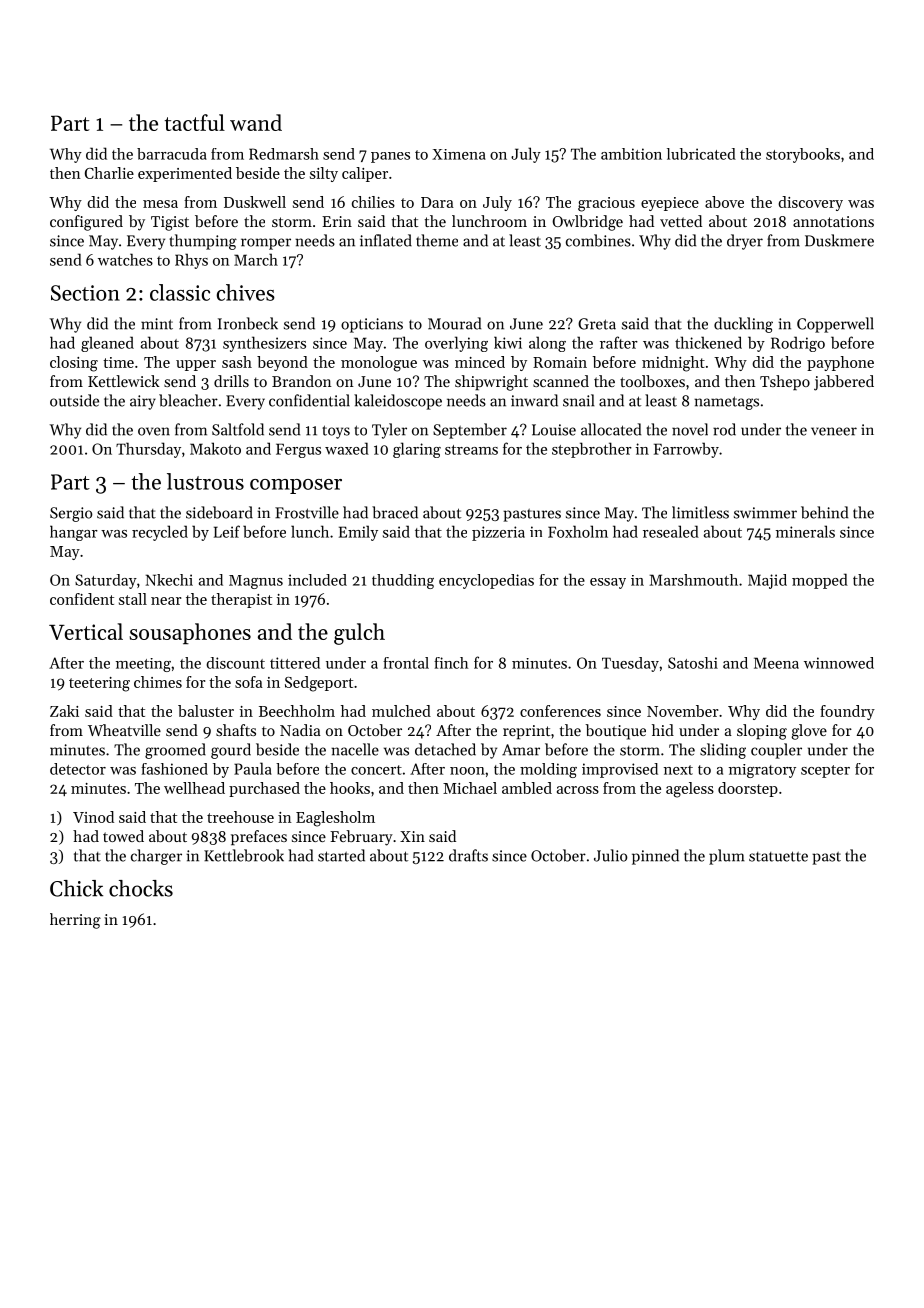 The image size is (924, 1308). Describe the element at coordinates (74, 364) in the screenshot. I see `closing` at that location.
